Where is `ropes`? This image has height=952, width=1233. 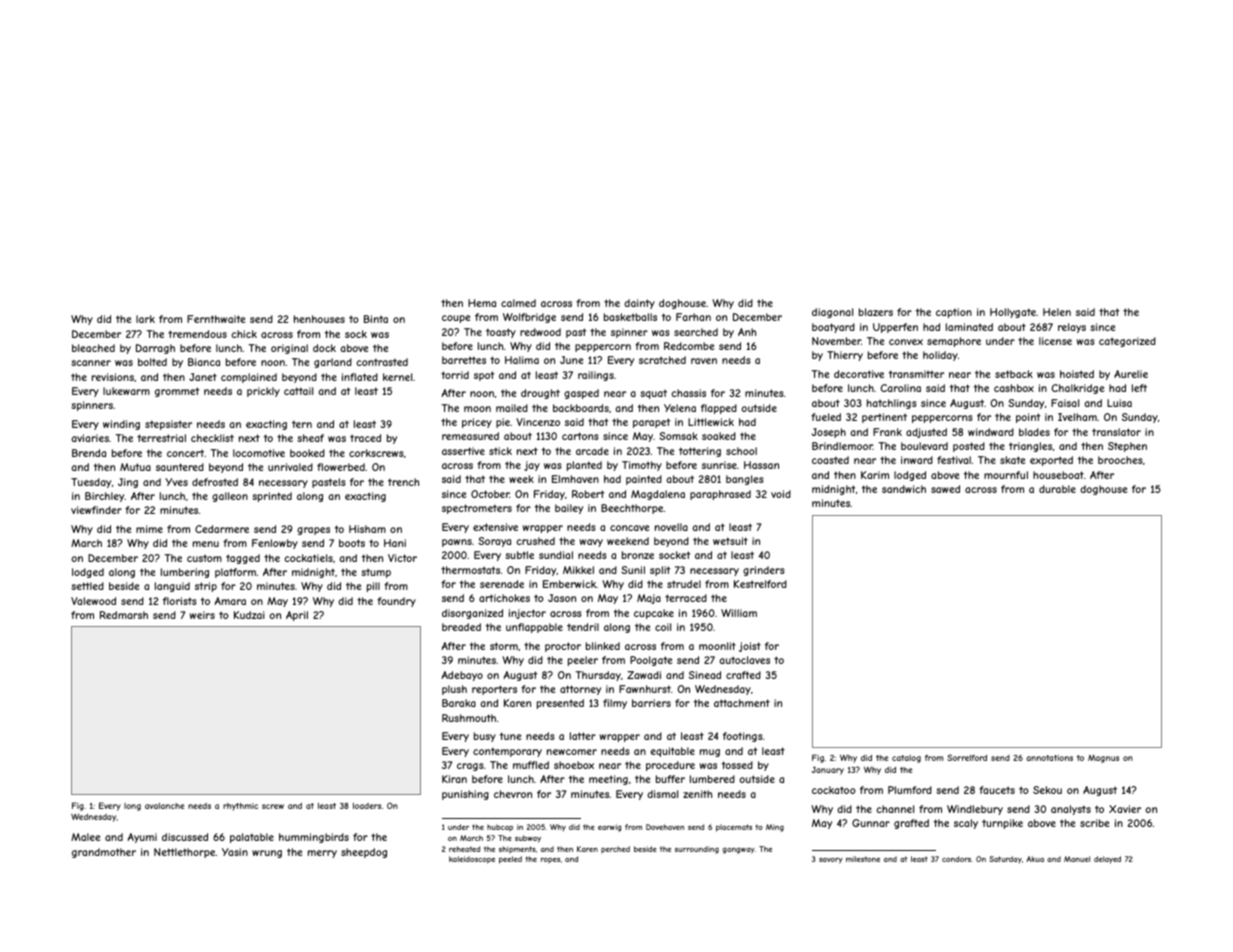
ropes is located at coordinates (550, 860).
